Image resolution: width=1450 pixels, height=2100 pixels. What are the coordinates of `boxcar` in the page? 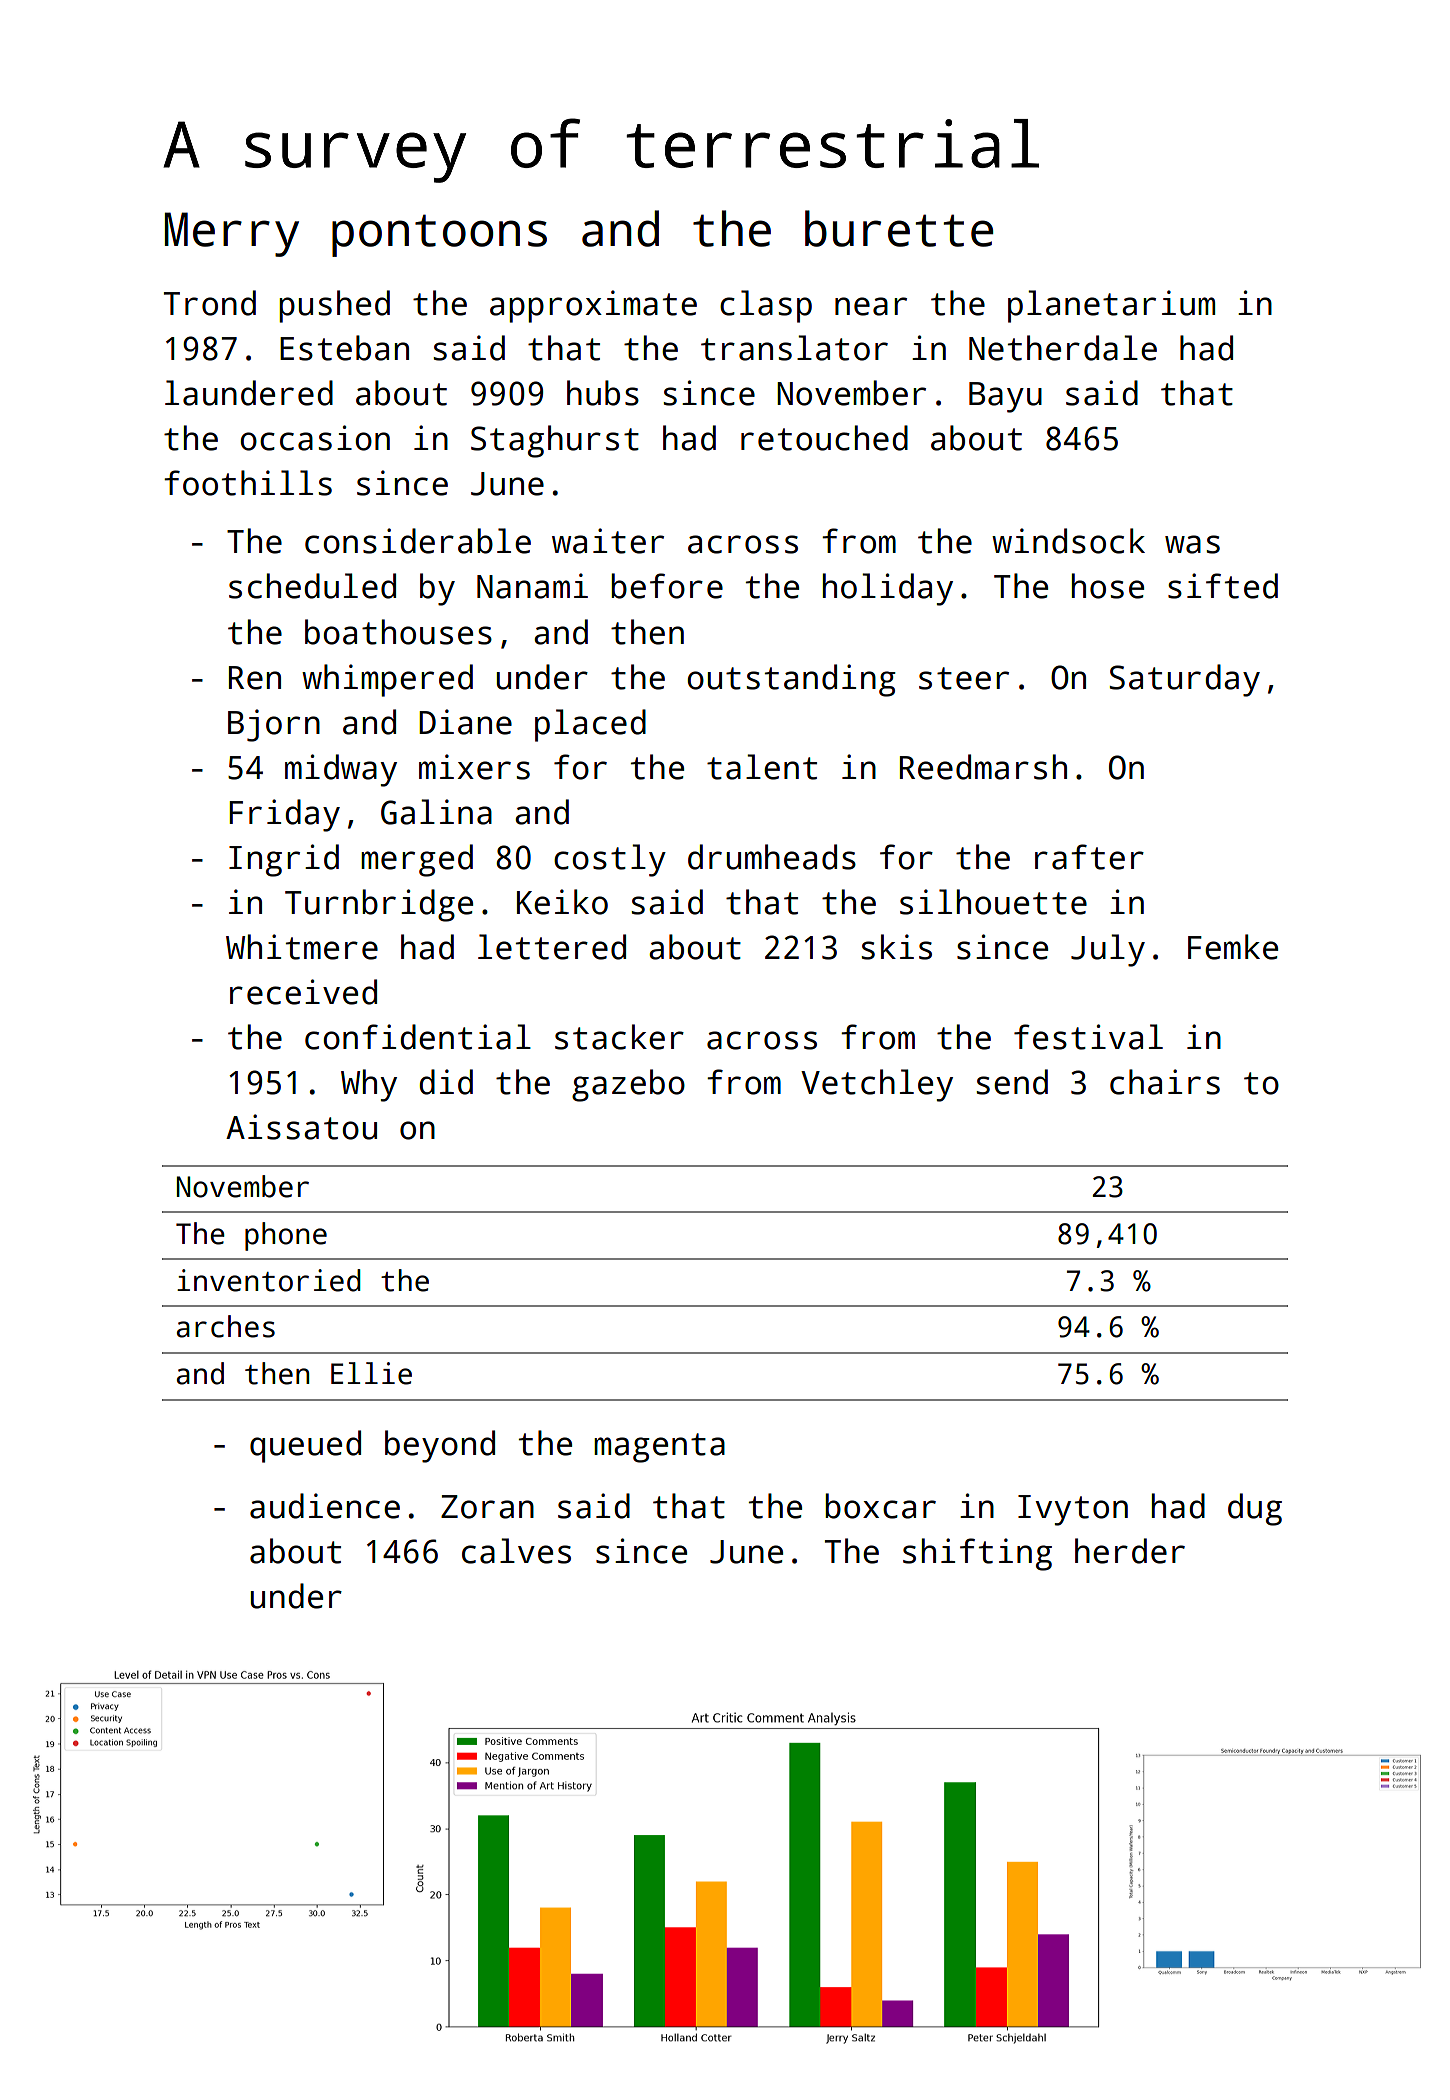 It's located at (880, 1506).
